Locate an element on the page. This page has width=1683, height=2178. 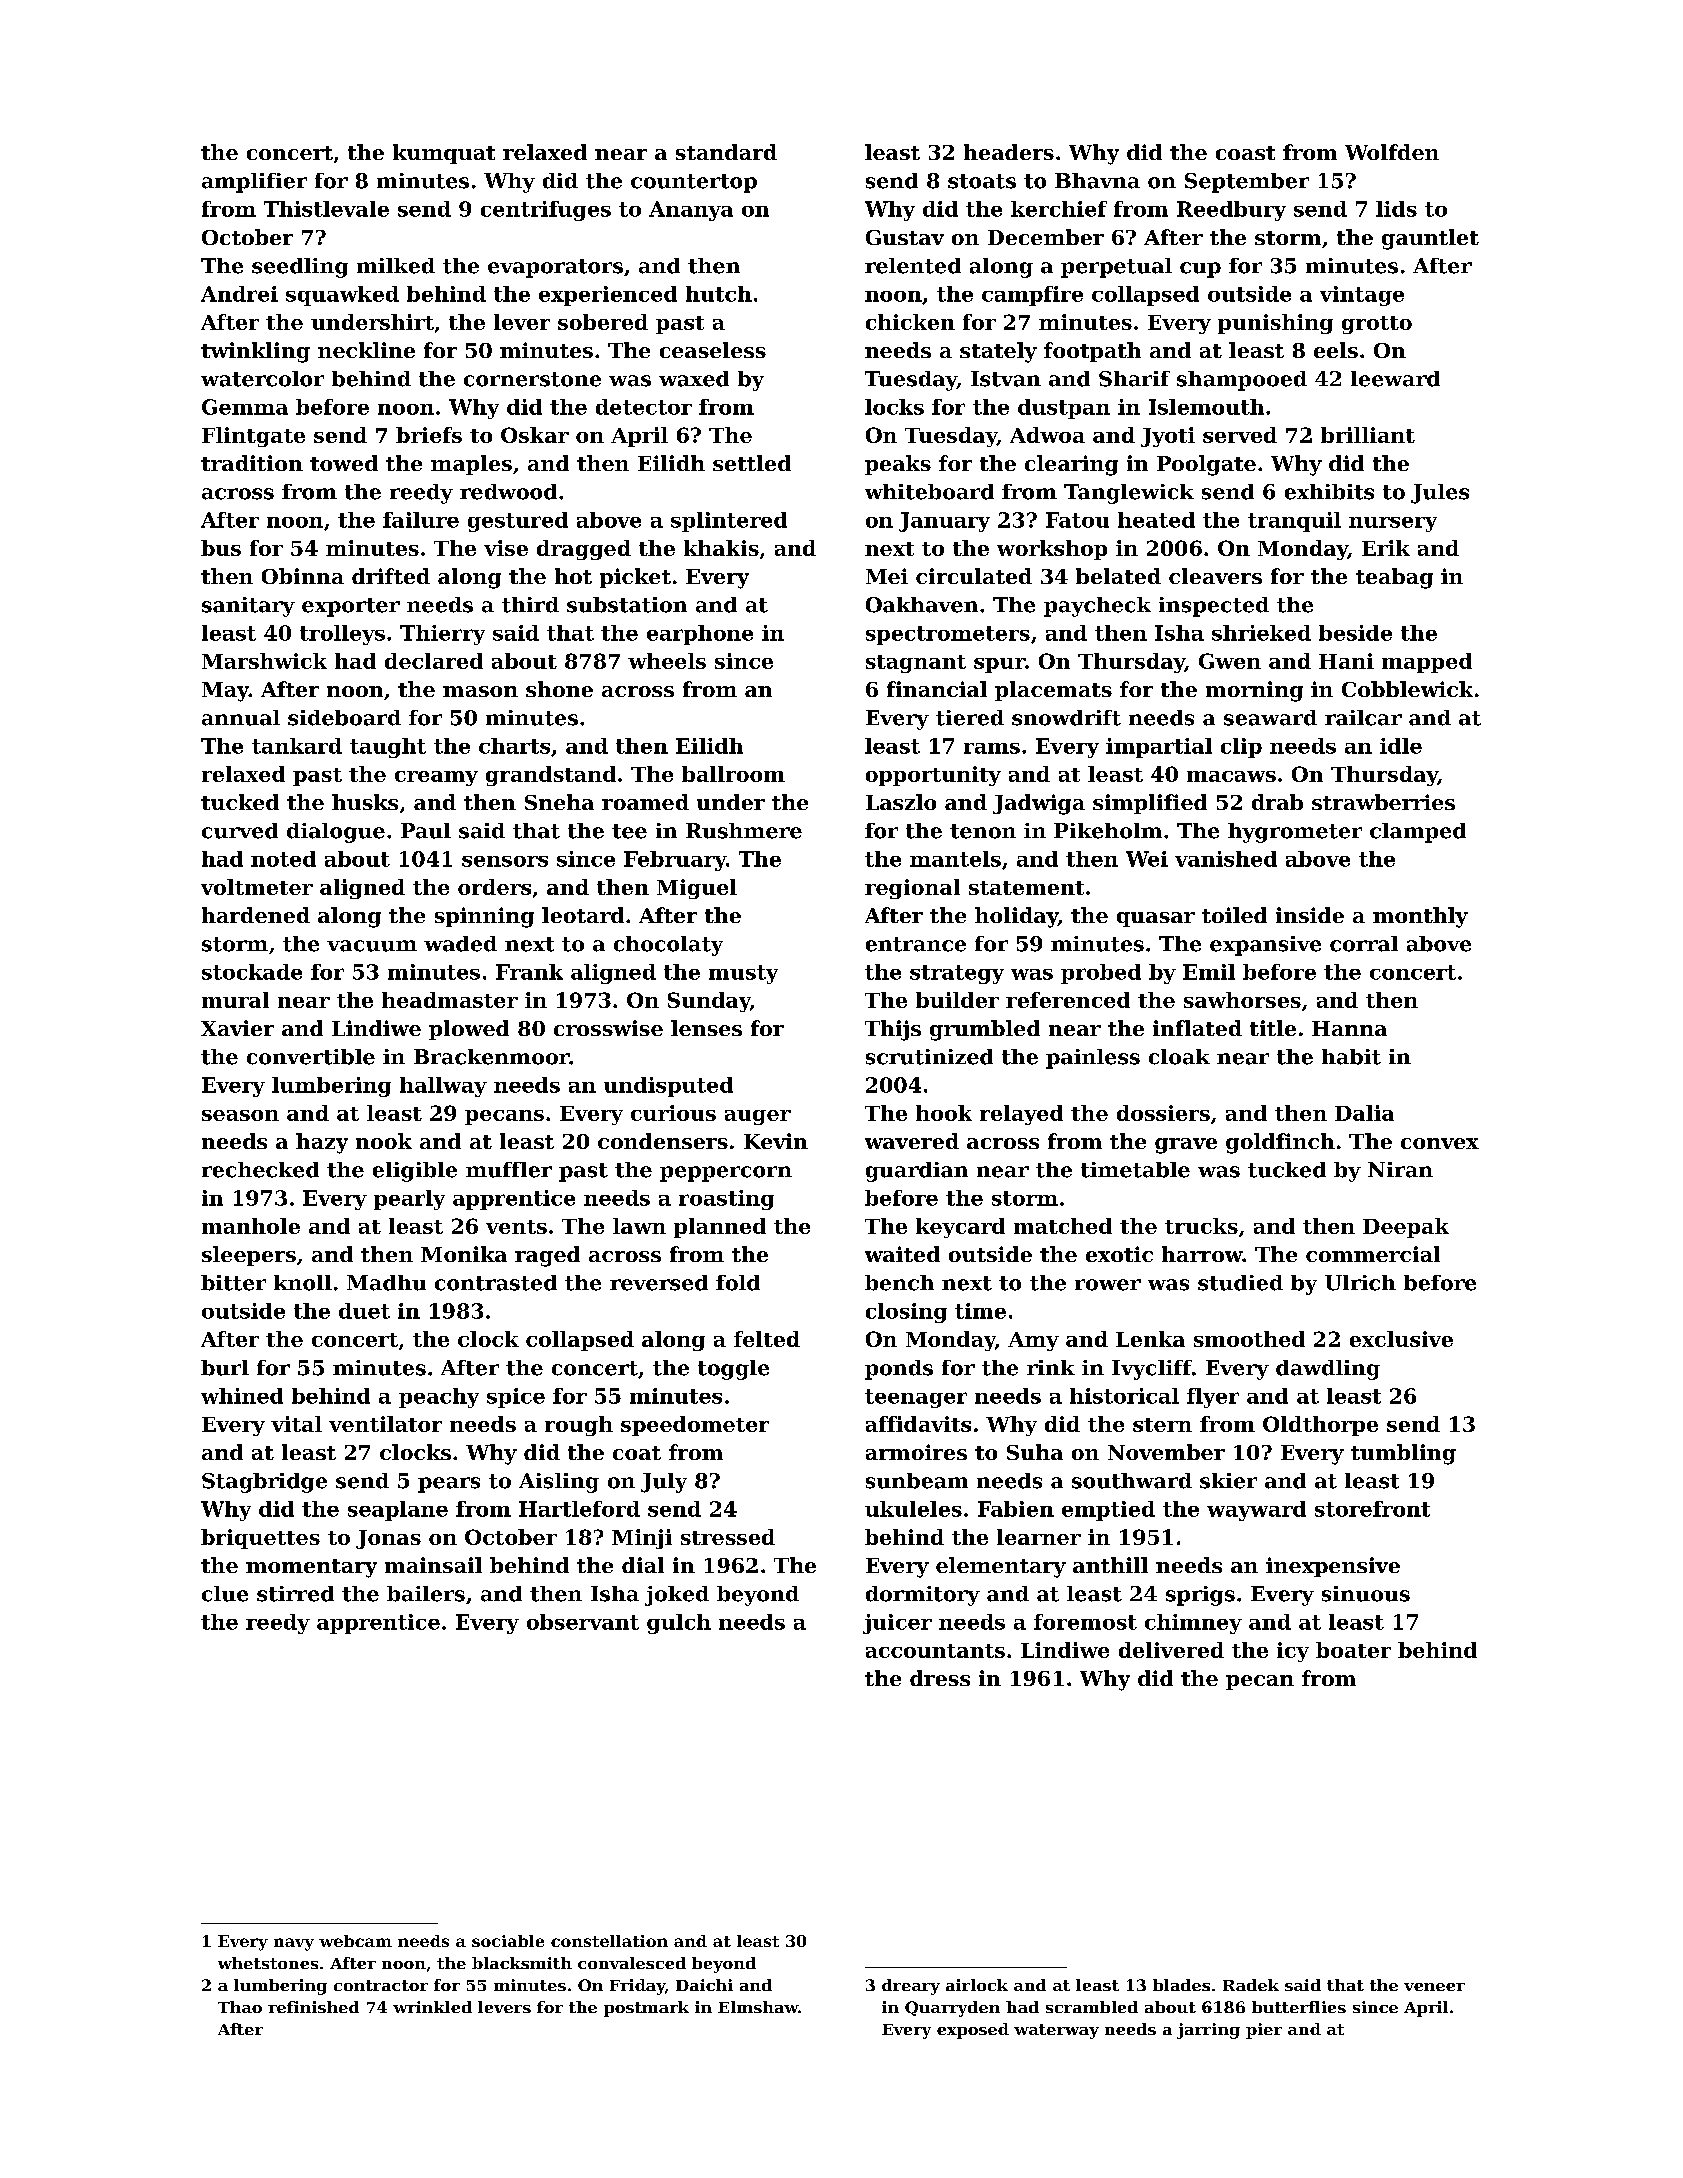
neckline is located at coordinates (366, 350).
